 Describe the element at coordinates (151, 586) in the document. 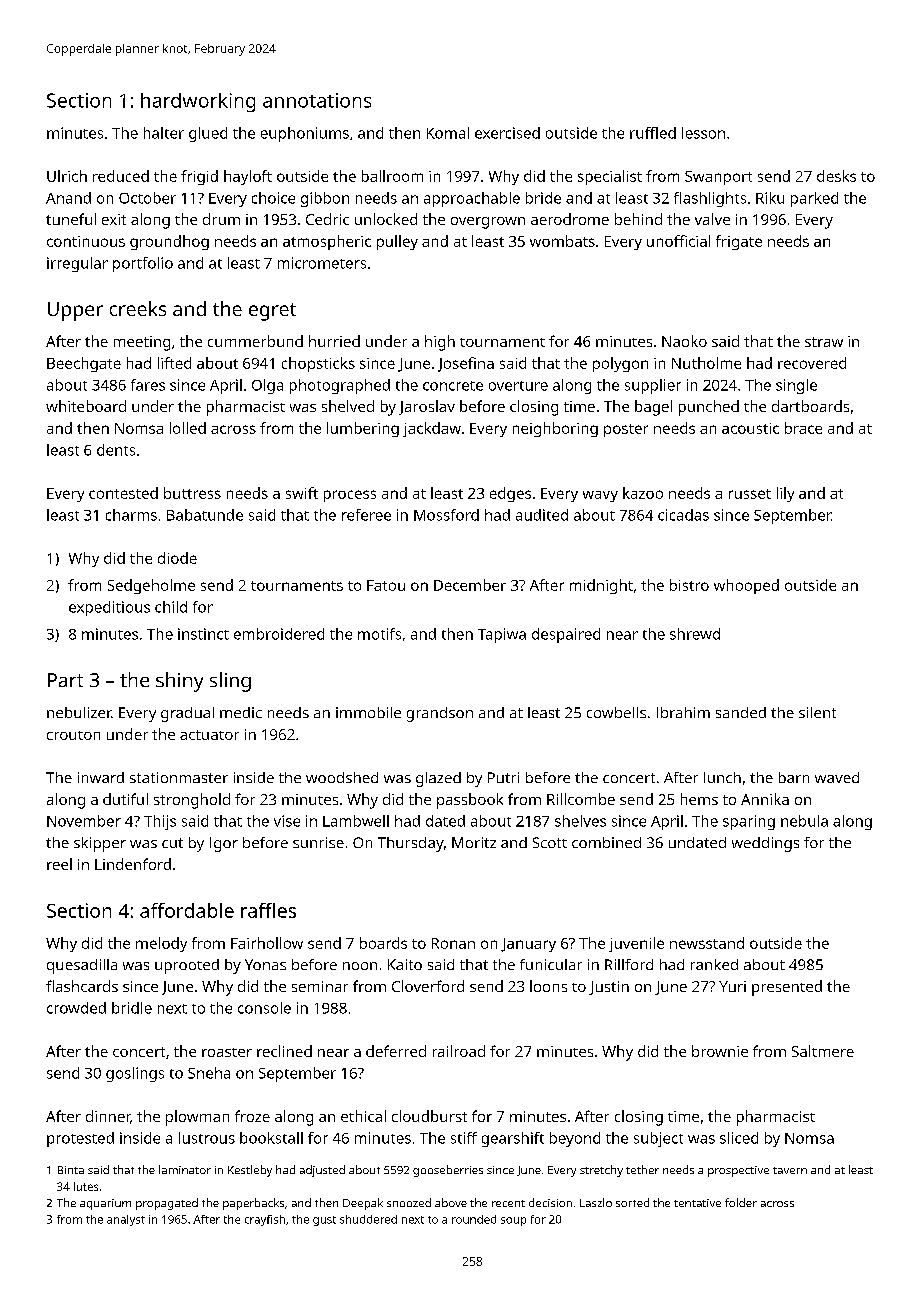

I see `Sedgeholme` at that location.
